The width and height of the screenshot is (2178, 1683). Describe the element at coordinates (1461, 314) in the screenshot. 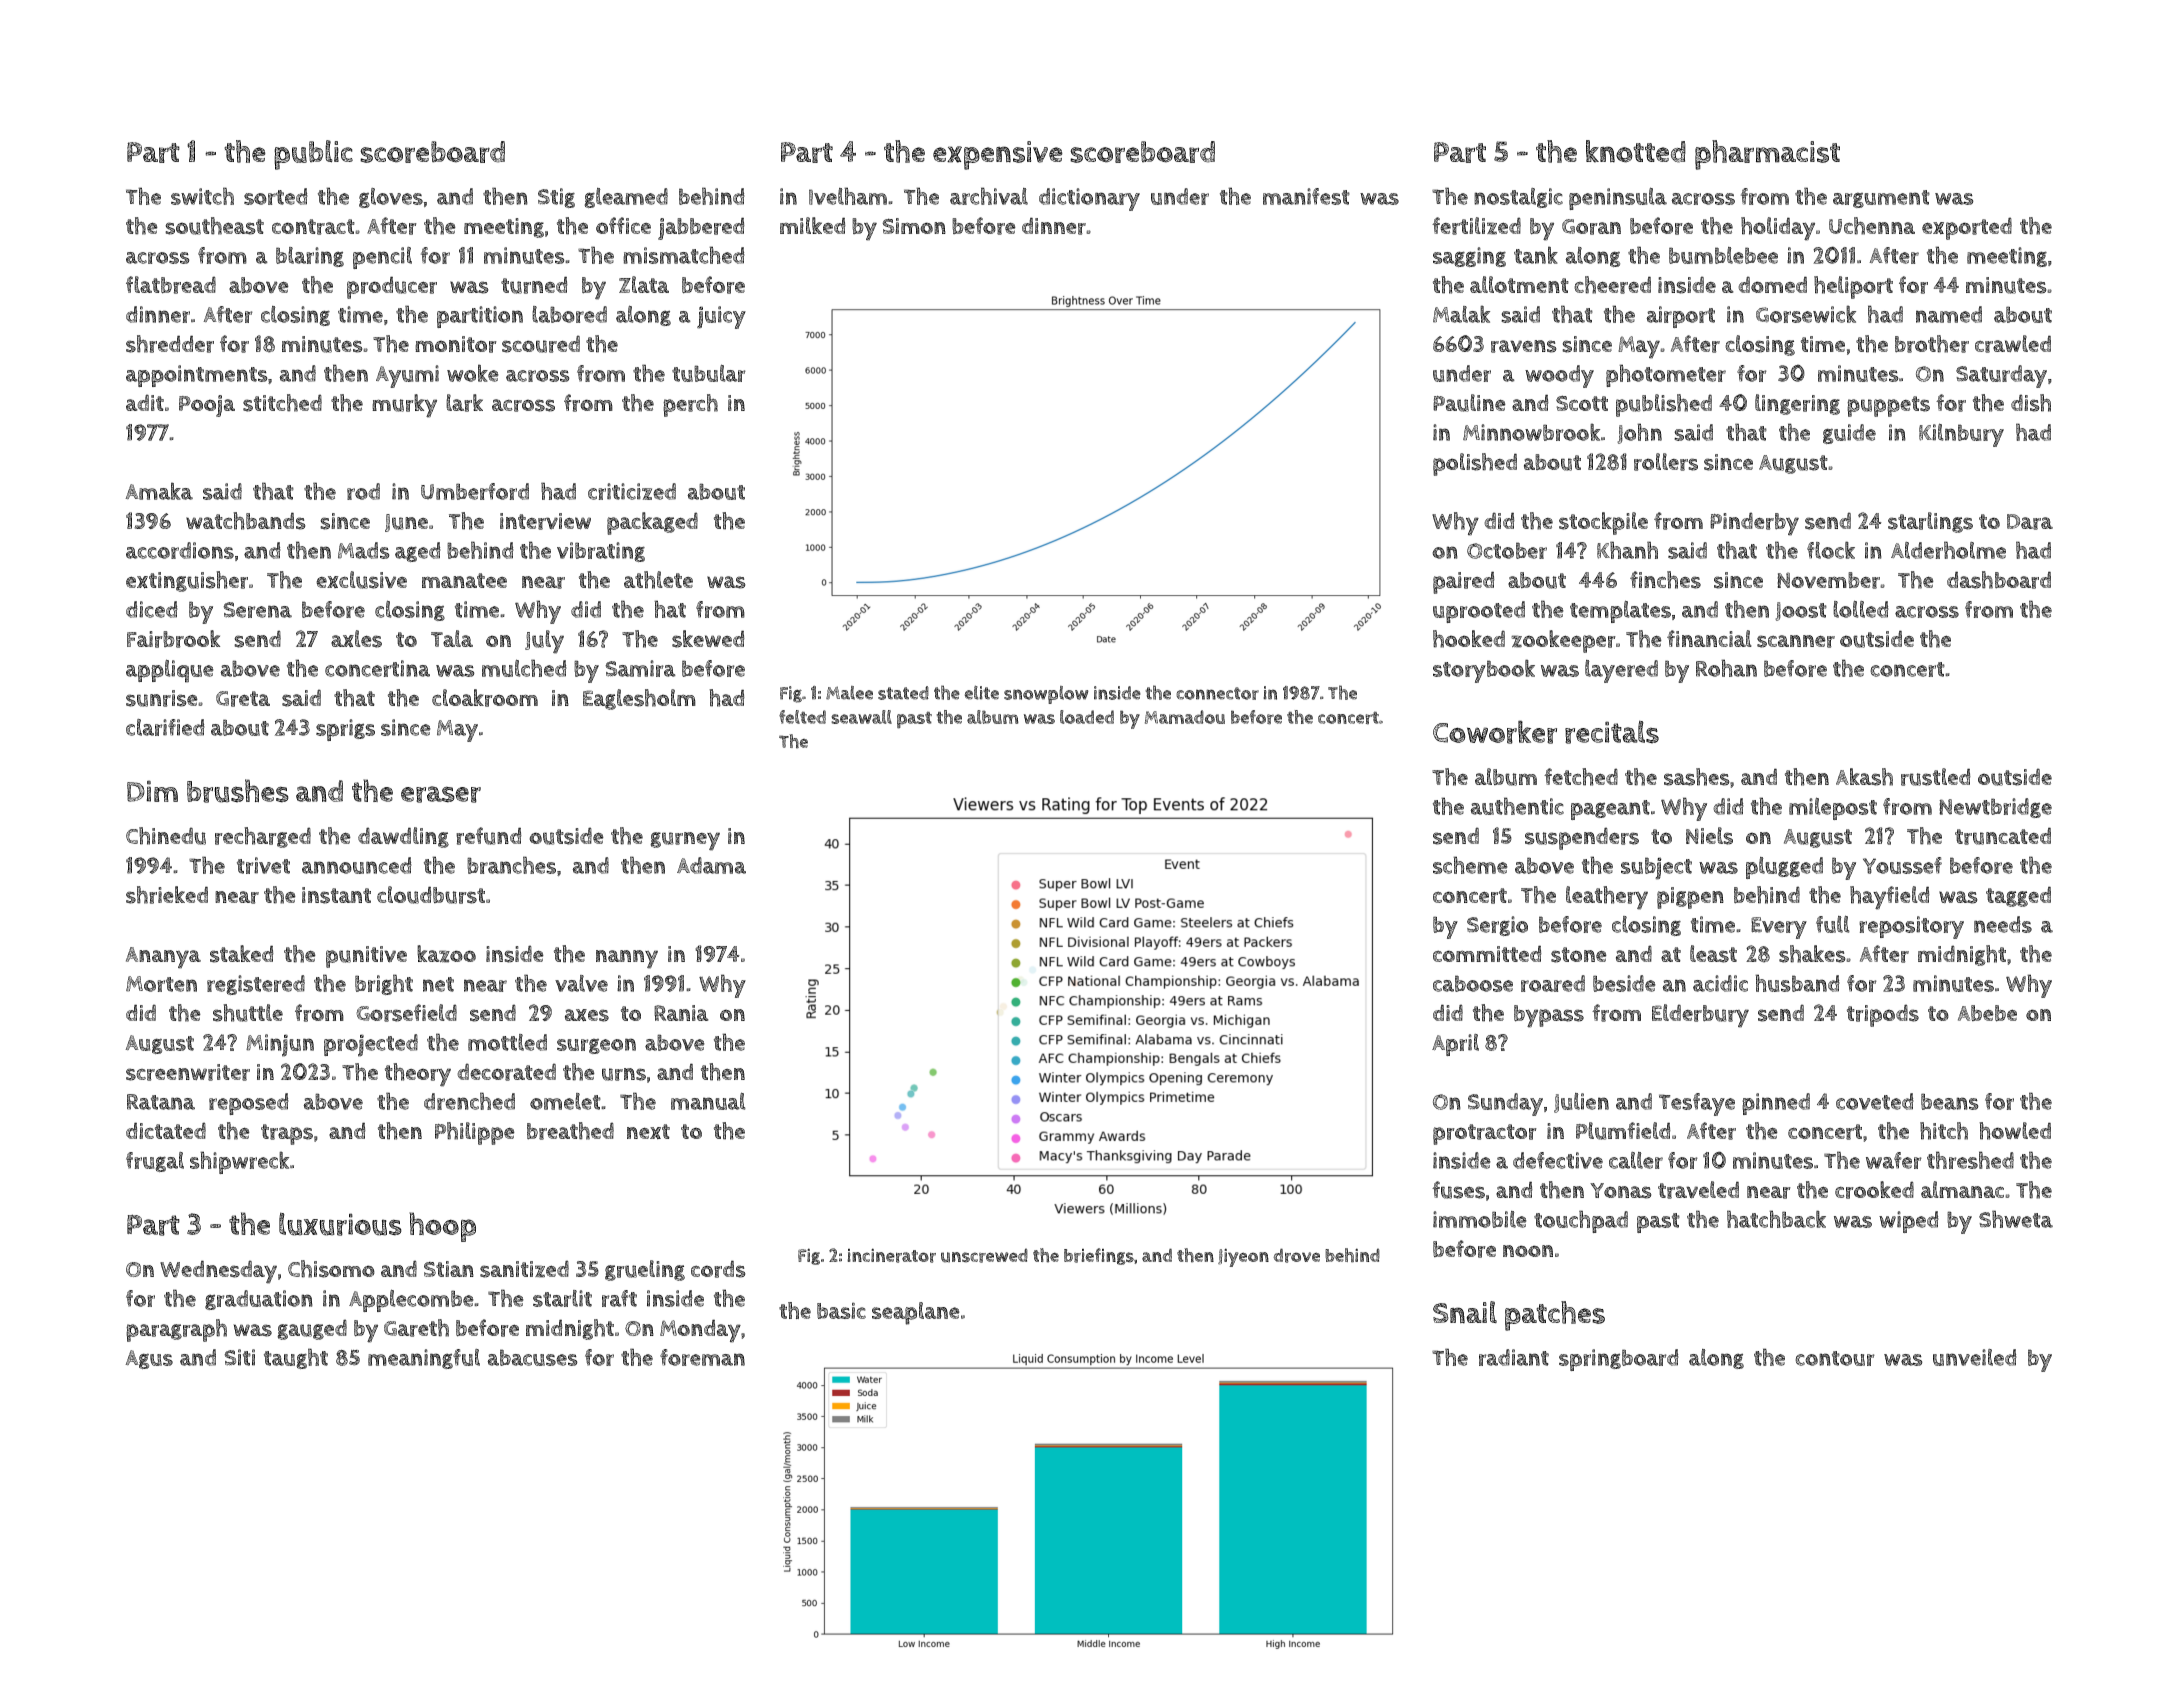

I see `Malak` at that location.
